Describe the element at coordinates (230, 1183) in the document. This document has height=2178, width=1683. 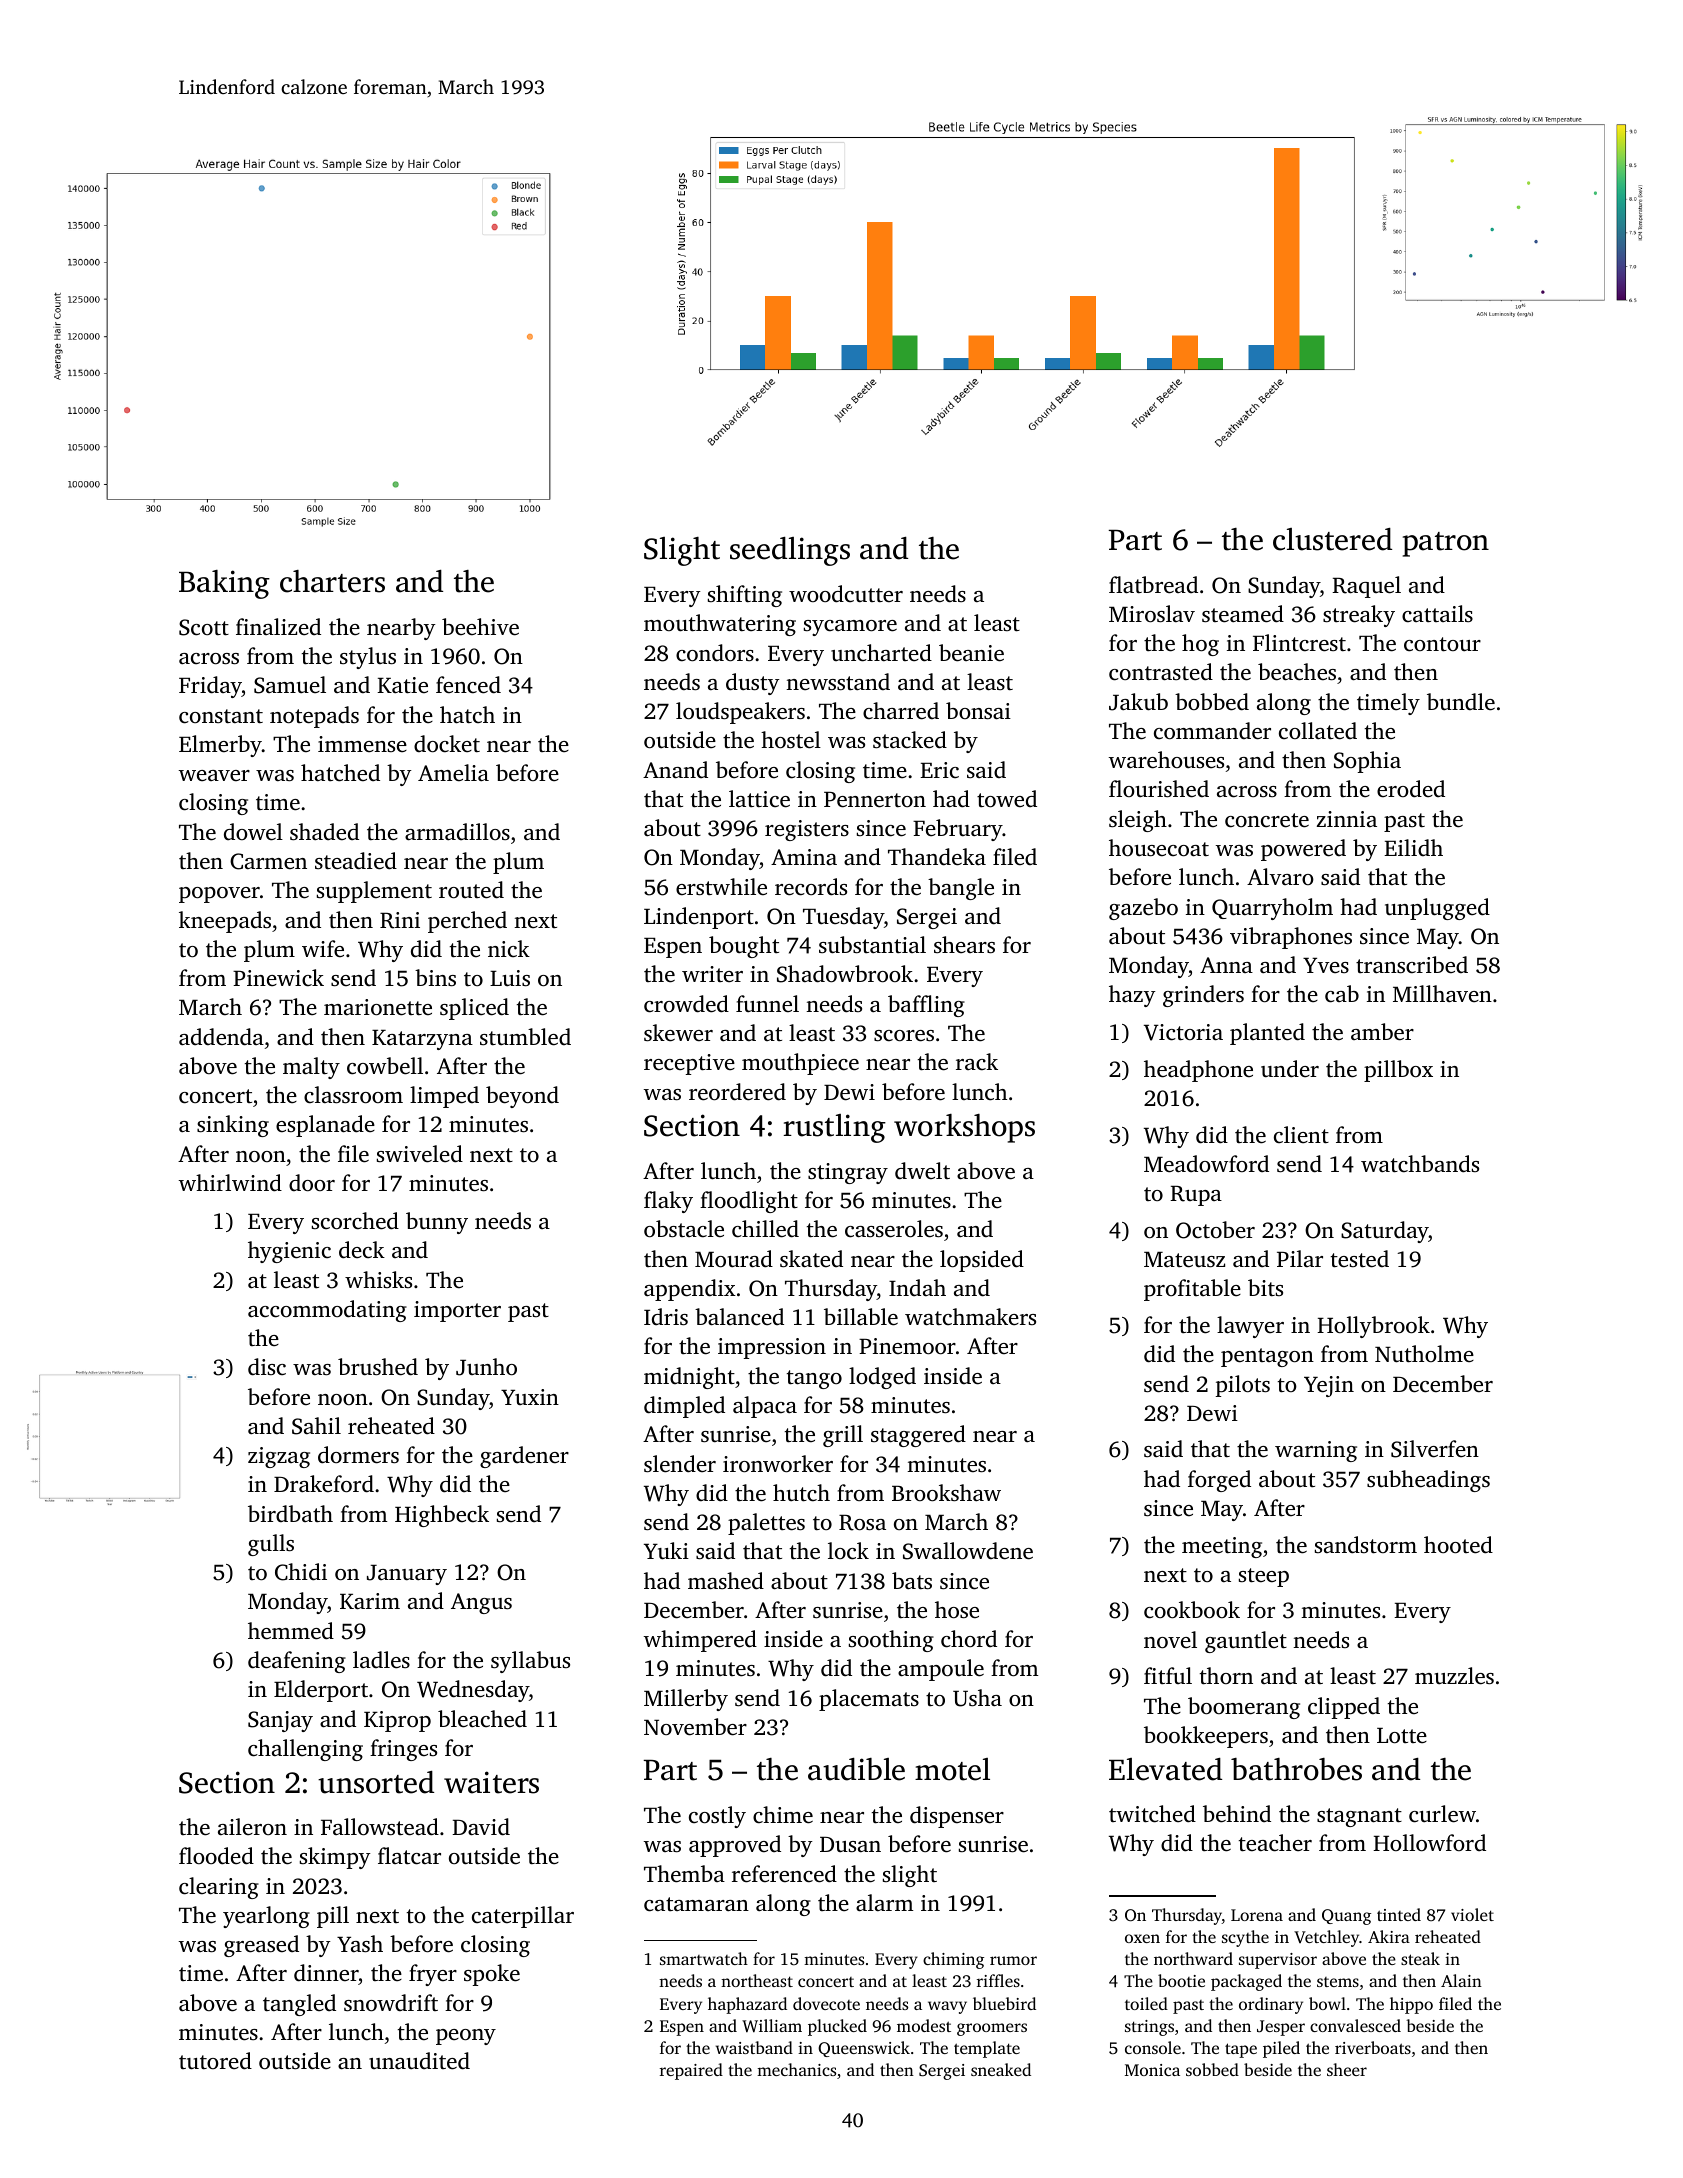
I see `whirlwind` at that location.
